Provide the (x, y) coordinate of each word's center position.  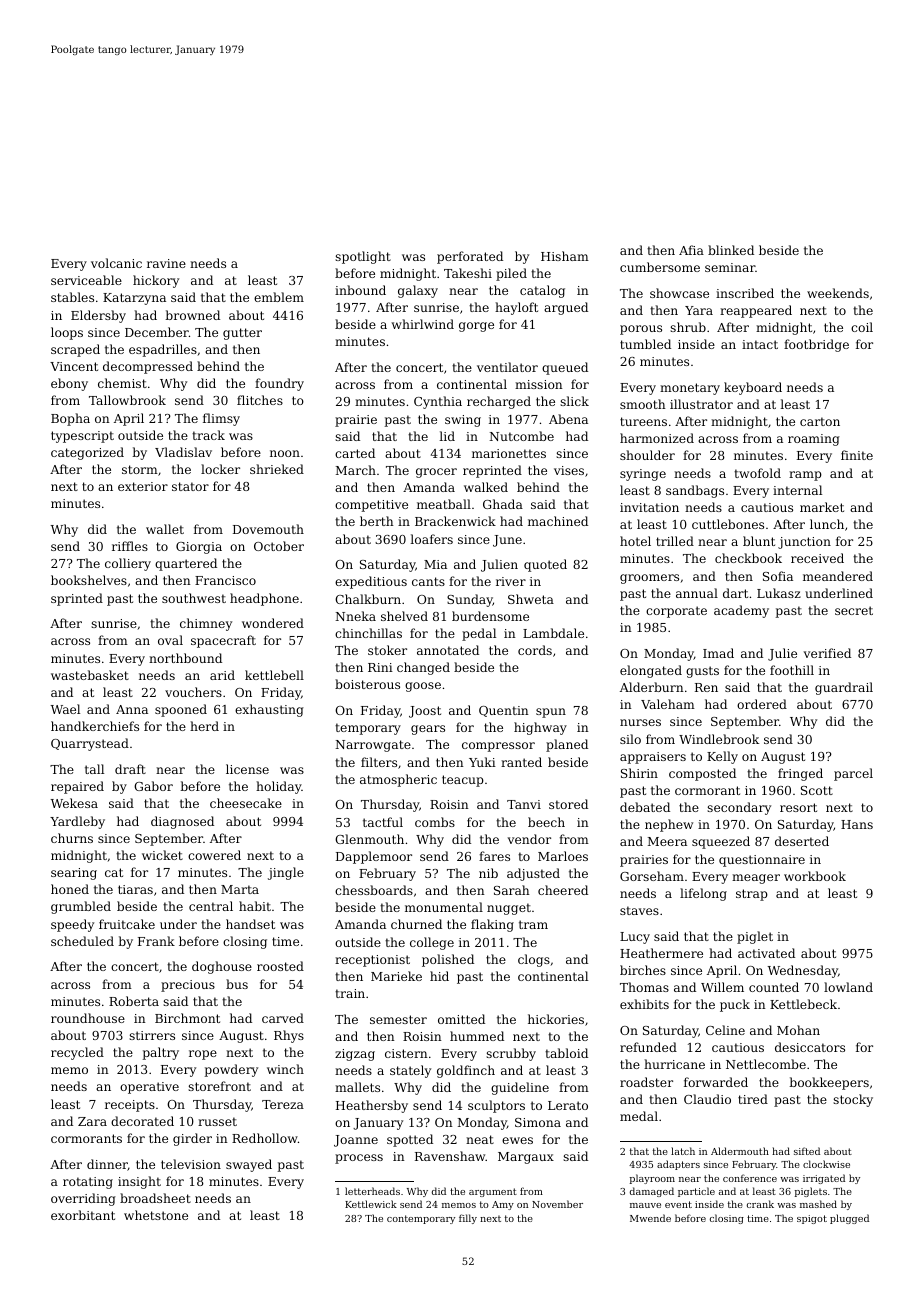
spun (551, 713)
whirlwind (422, 324)
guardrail (844, 688)
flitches (260, 400)
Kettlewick (371, 1204)
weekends (838, 293)
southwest (194, 598)
